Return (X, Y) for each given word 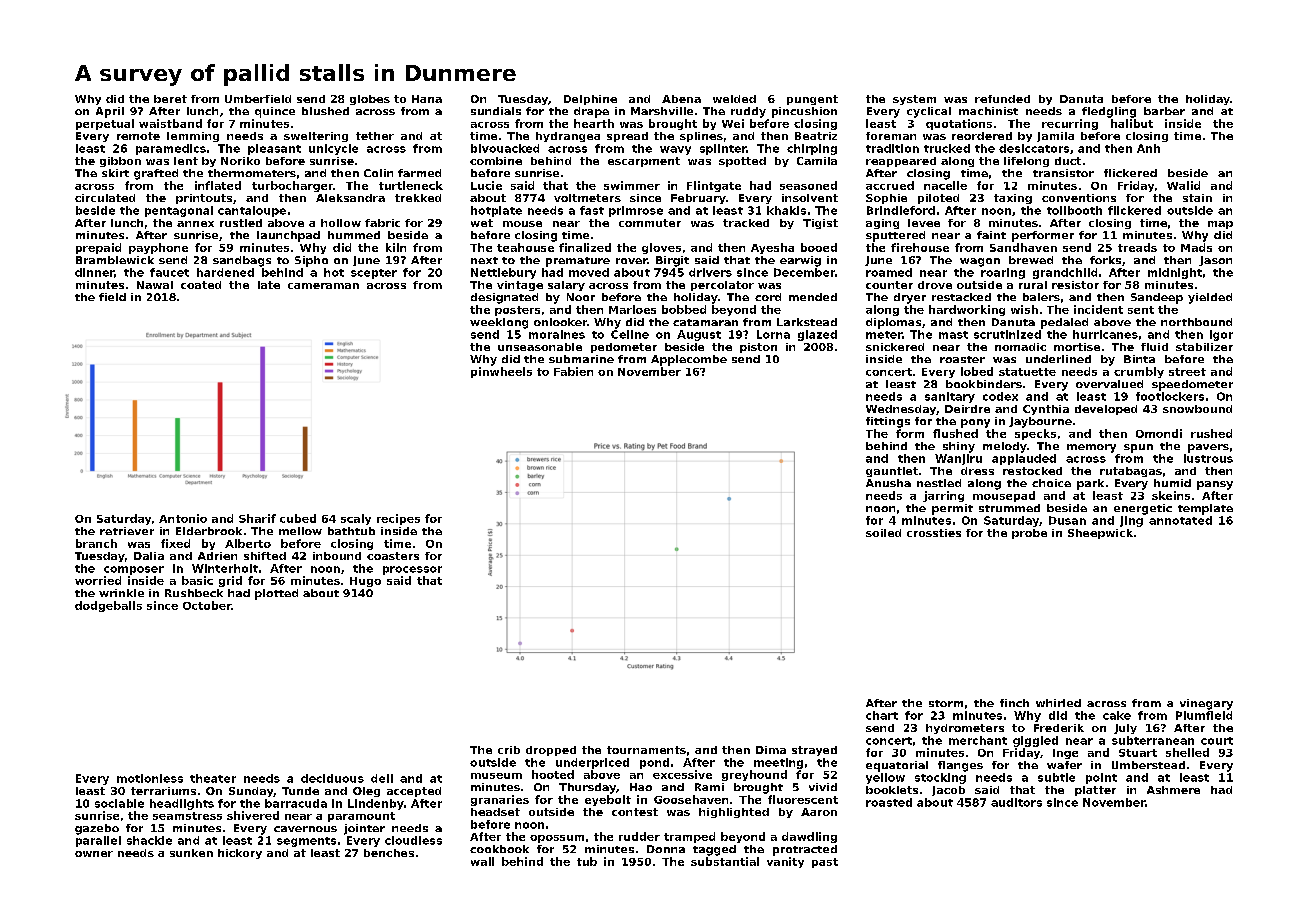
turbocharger (292, 186)
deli (382, 778)
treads (1137, 247)
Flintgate (714, 186)
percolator (722, 286)
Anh (1148, 148)
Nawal (155, 285)
